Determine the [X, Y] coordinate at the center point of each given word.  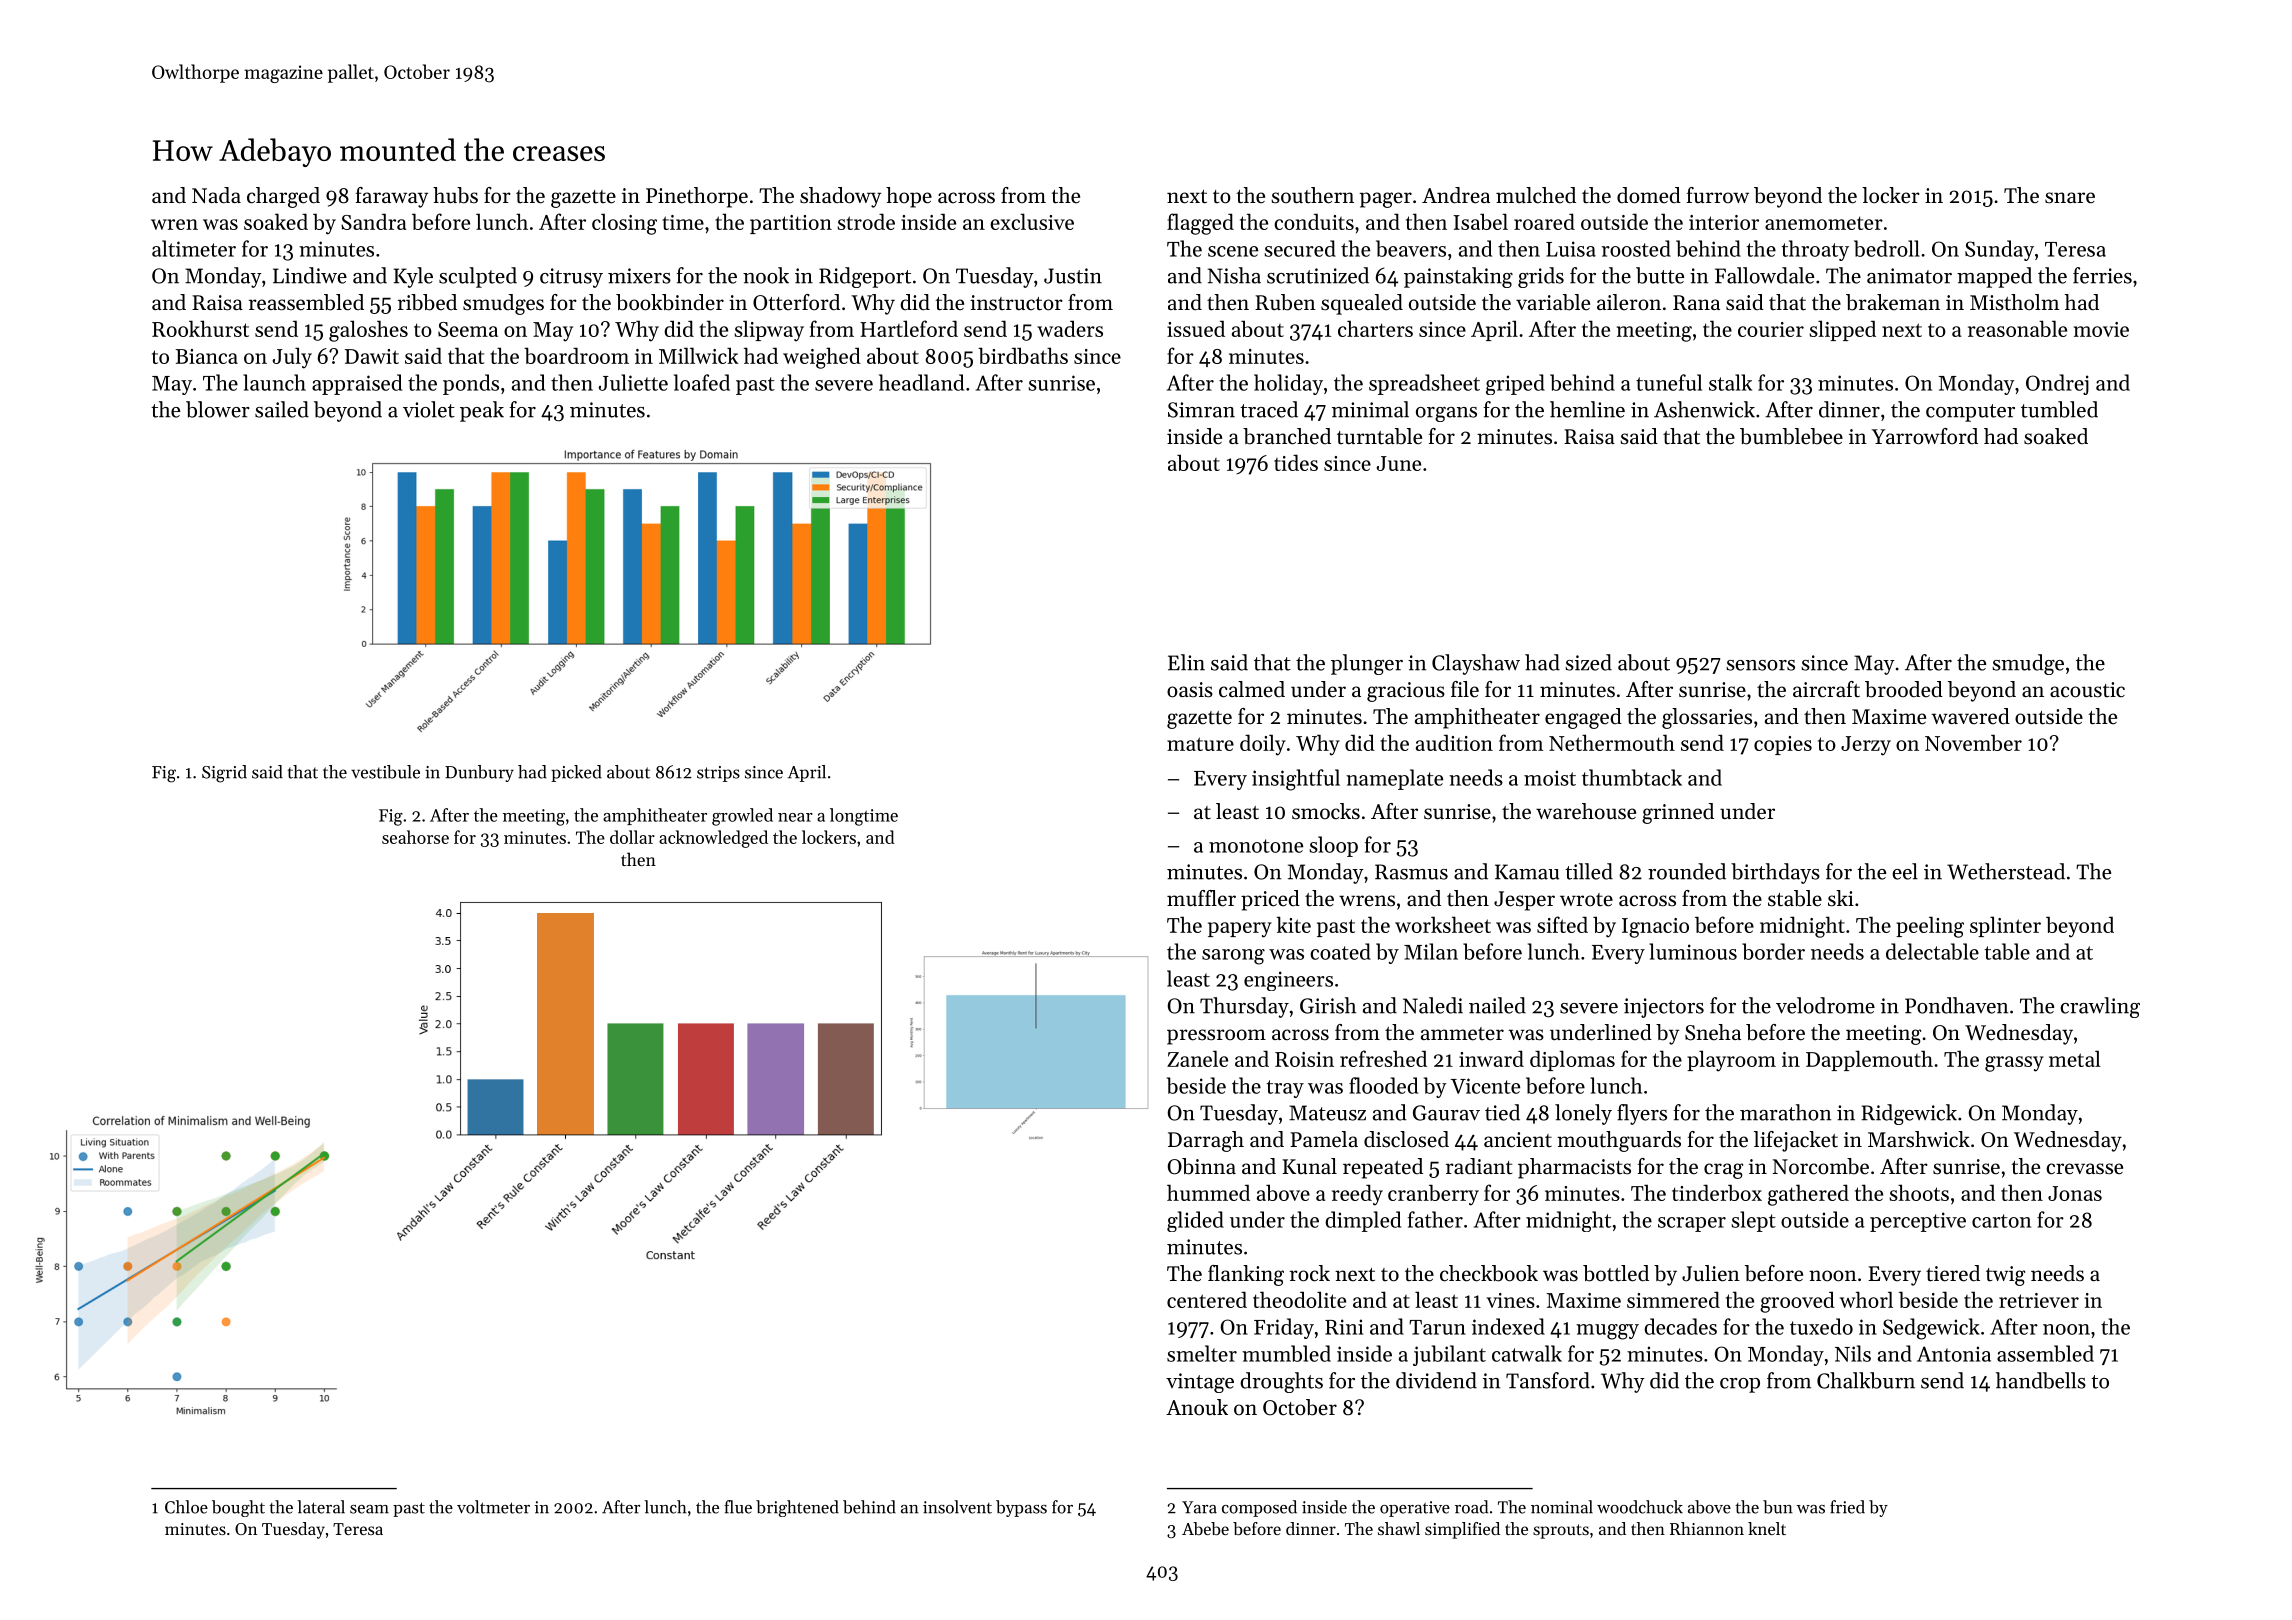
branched [1287, 436]
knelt [1767, 1528]
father [1435, 1219]
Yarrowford [1925, 436]
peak [482, 411]
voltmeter [493, 1507]
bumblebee [1791, 436]
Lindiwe [310, 275]
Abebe [1205, 1528]
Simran [1201, 410]
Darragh [1206, 1141]
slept [1753, 1221]
